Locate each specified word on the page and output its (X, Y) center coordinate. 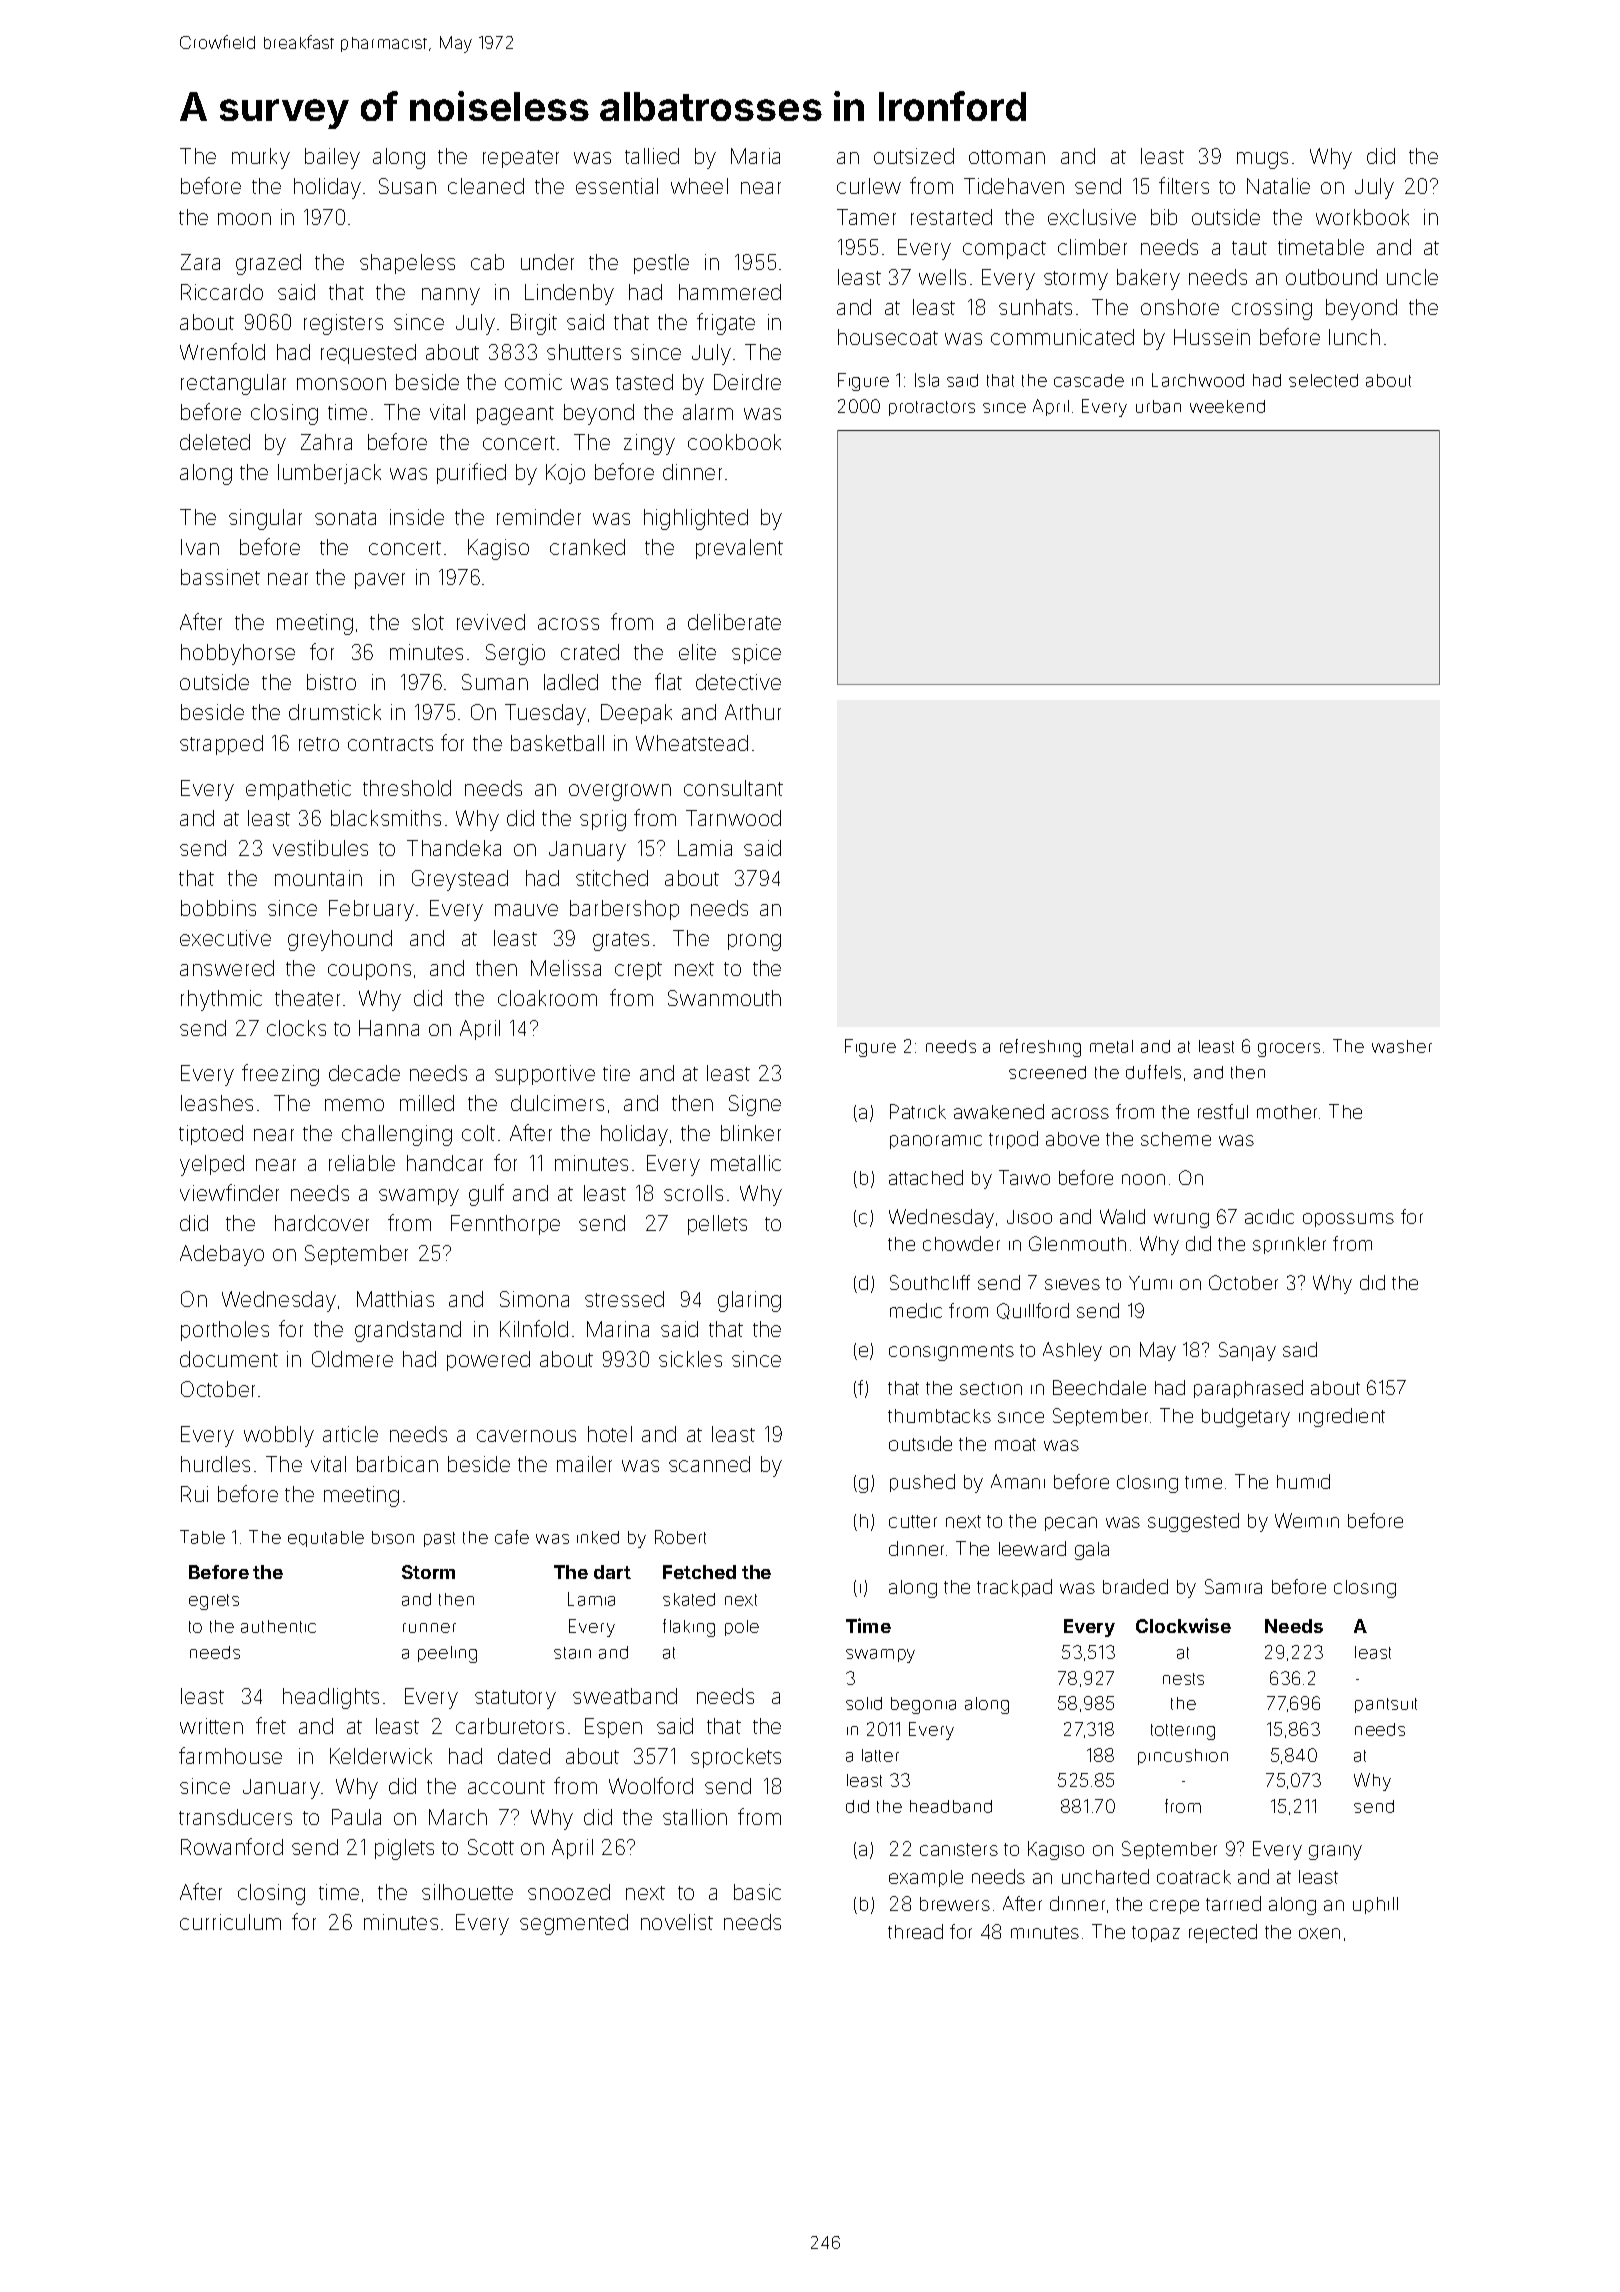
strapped (221, 745)
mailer (584, 1464)
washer (1402, 1046)
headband (951, 1806)
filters (1184, 185)
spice (756, 654)
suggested (1193, 1522)
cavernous (526, 1436)
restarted (951, 217)
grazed (268, 264)
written (211, 1726)
